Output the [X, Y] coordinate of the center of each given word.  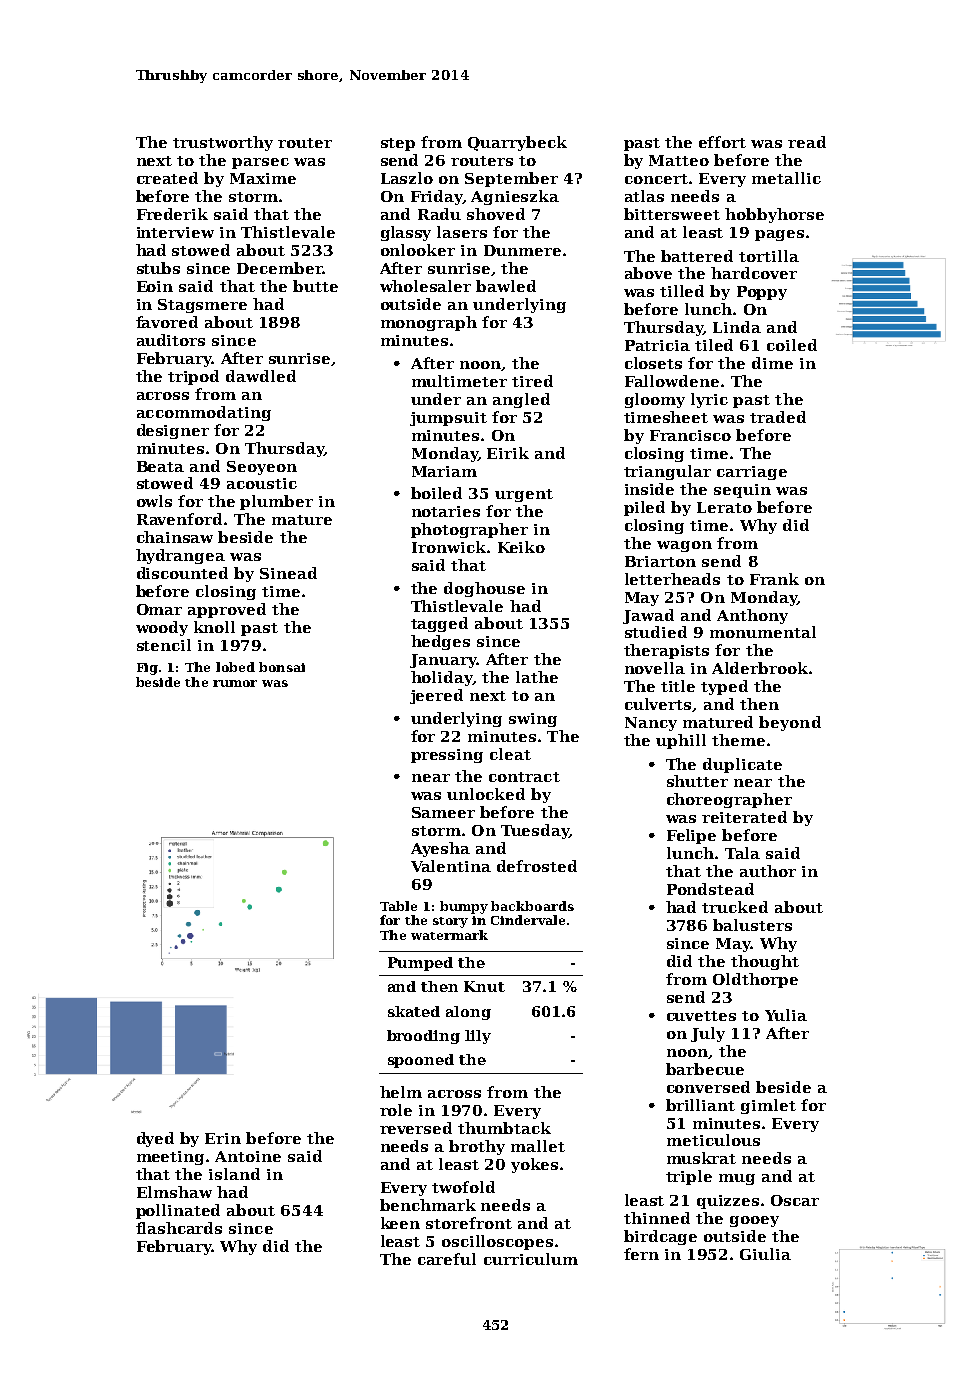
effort [722, 142]
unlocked [486, 794]
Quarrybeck [517, 143]
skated [414, 1011]
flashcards [179, 1228]
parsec [260, 163]
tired [532, 381]
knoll [214, 627]
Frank [774, 579]
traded [778, 417]
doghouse [484, 589]
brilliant [700, 1105]
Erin [223, 1138]
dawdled [261, 376]
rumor [235, 683]
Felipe [691, 836]
